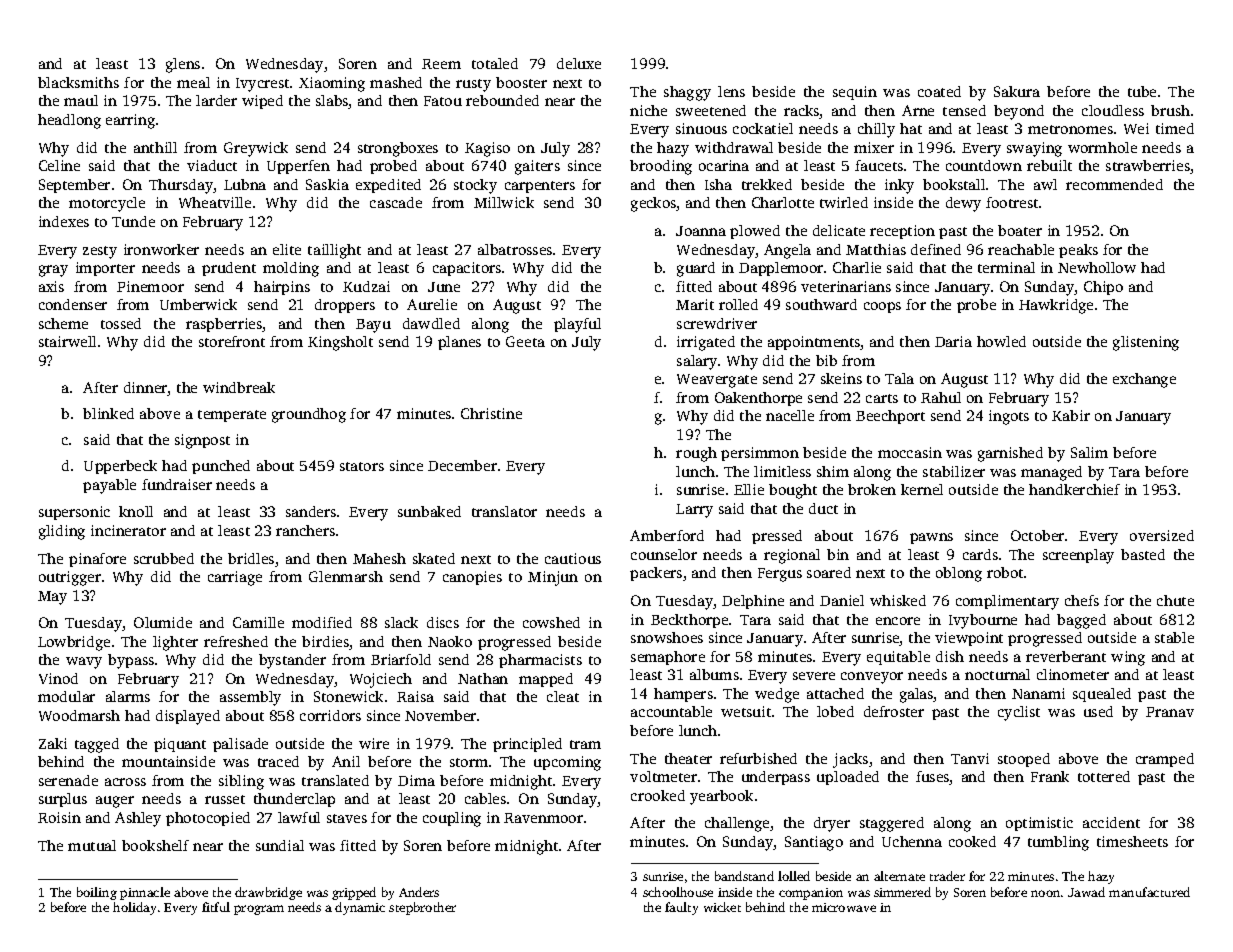 The height and width of the document is (952, 1233). I want to click on microwave, so click(844, 907).
